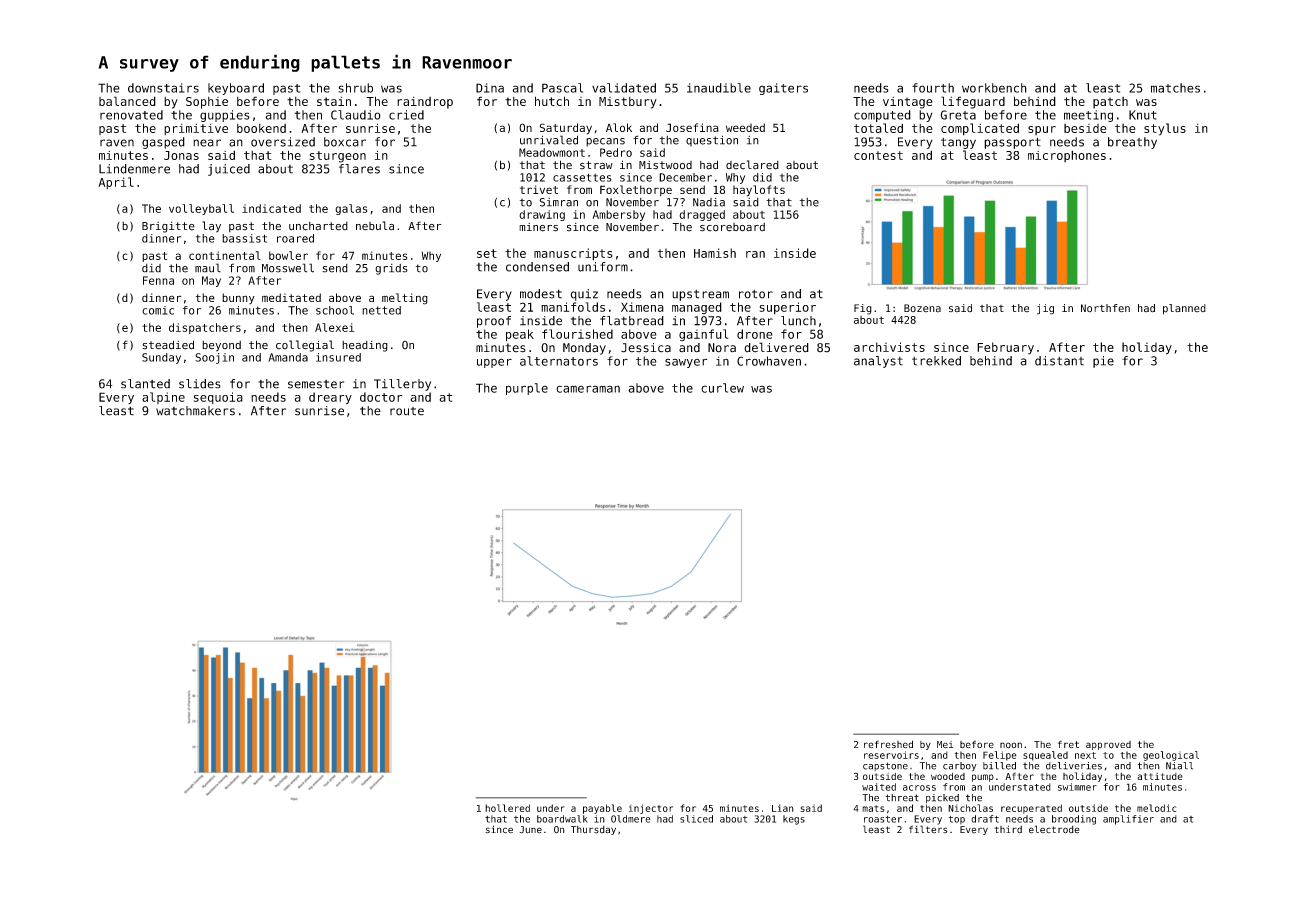 The width and height of the page is (1308, 924). What do you see at coordinates (794, 820) in the page?
I see `kegs` at bounding box center [794, 820].
